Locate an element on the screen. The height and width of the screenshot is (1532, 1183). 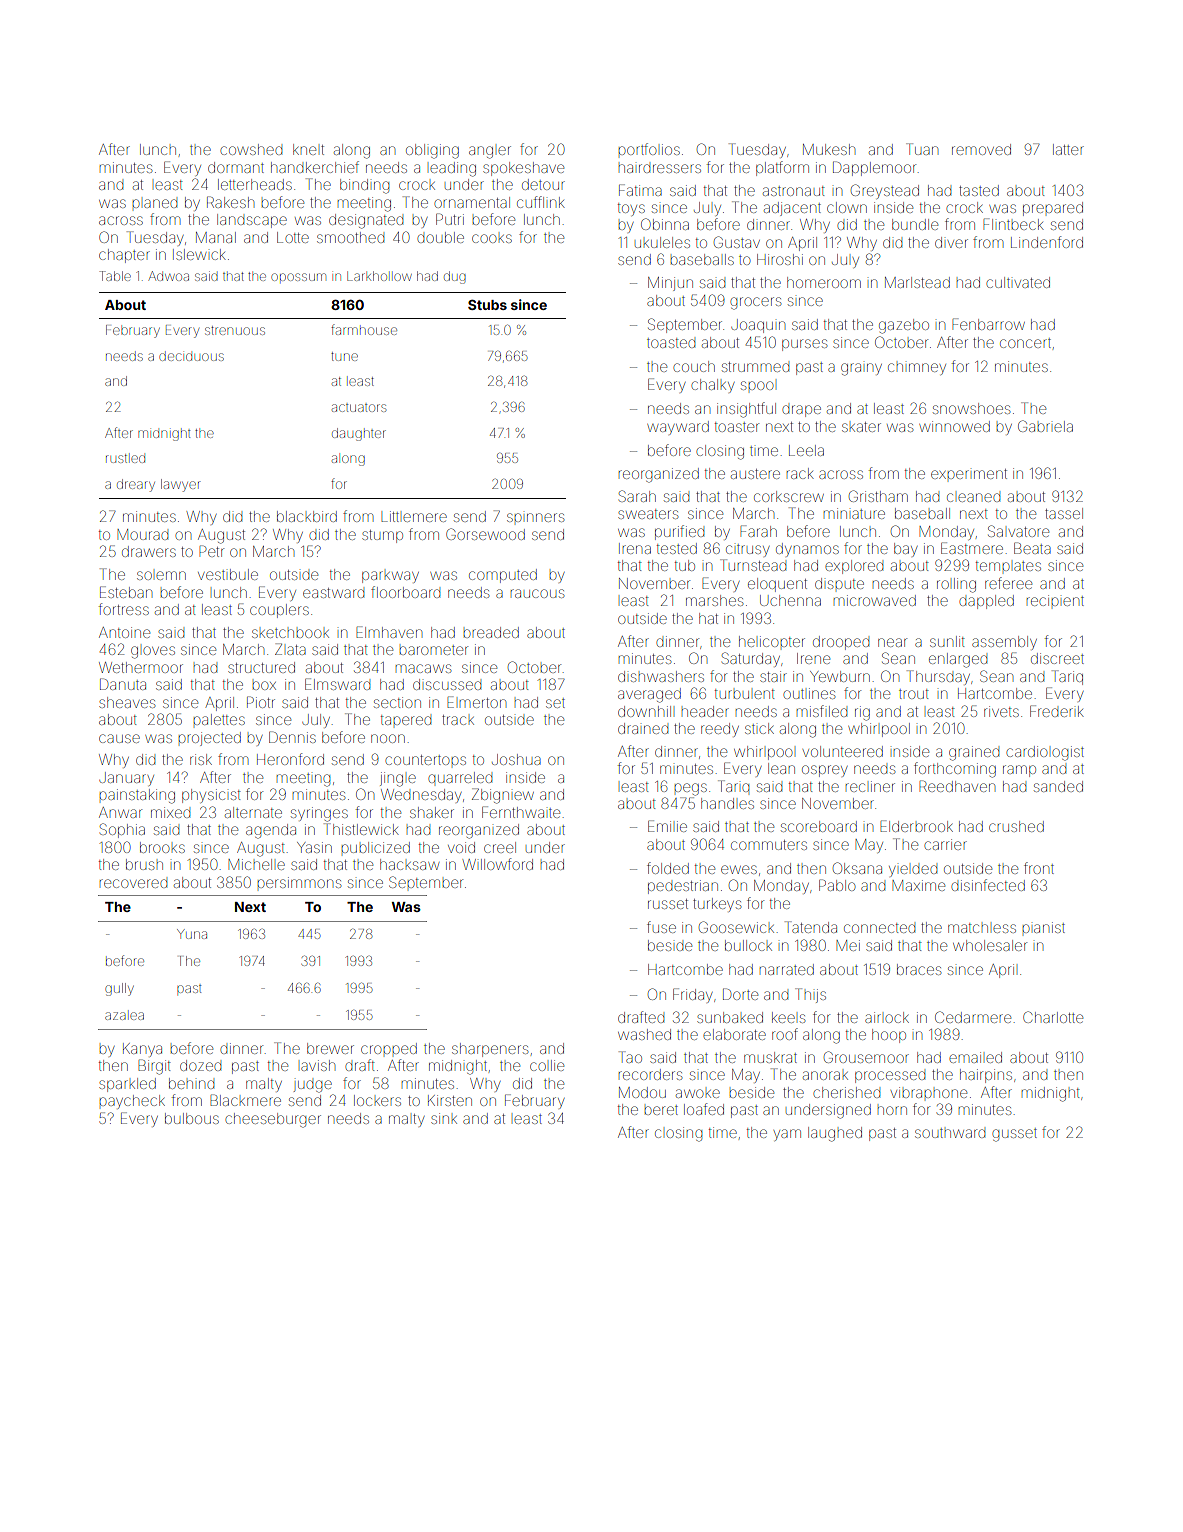
Mukesh is located at coordinates (829, 149).
